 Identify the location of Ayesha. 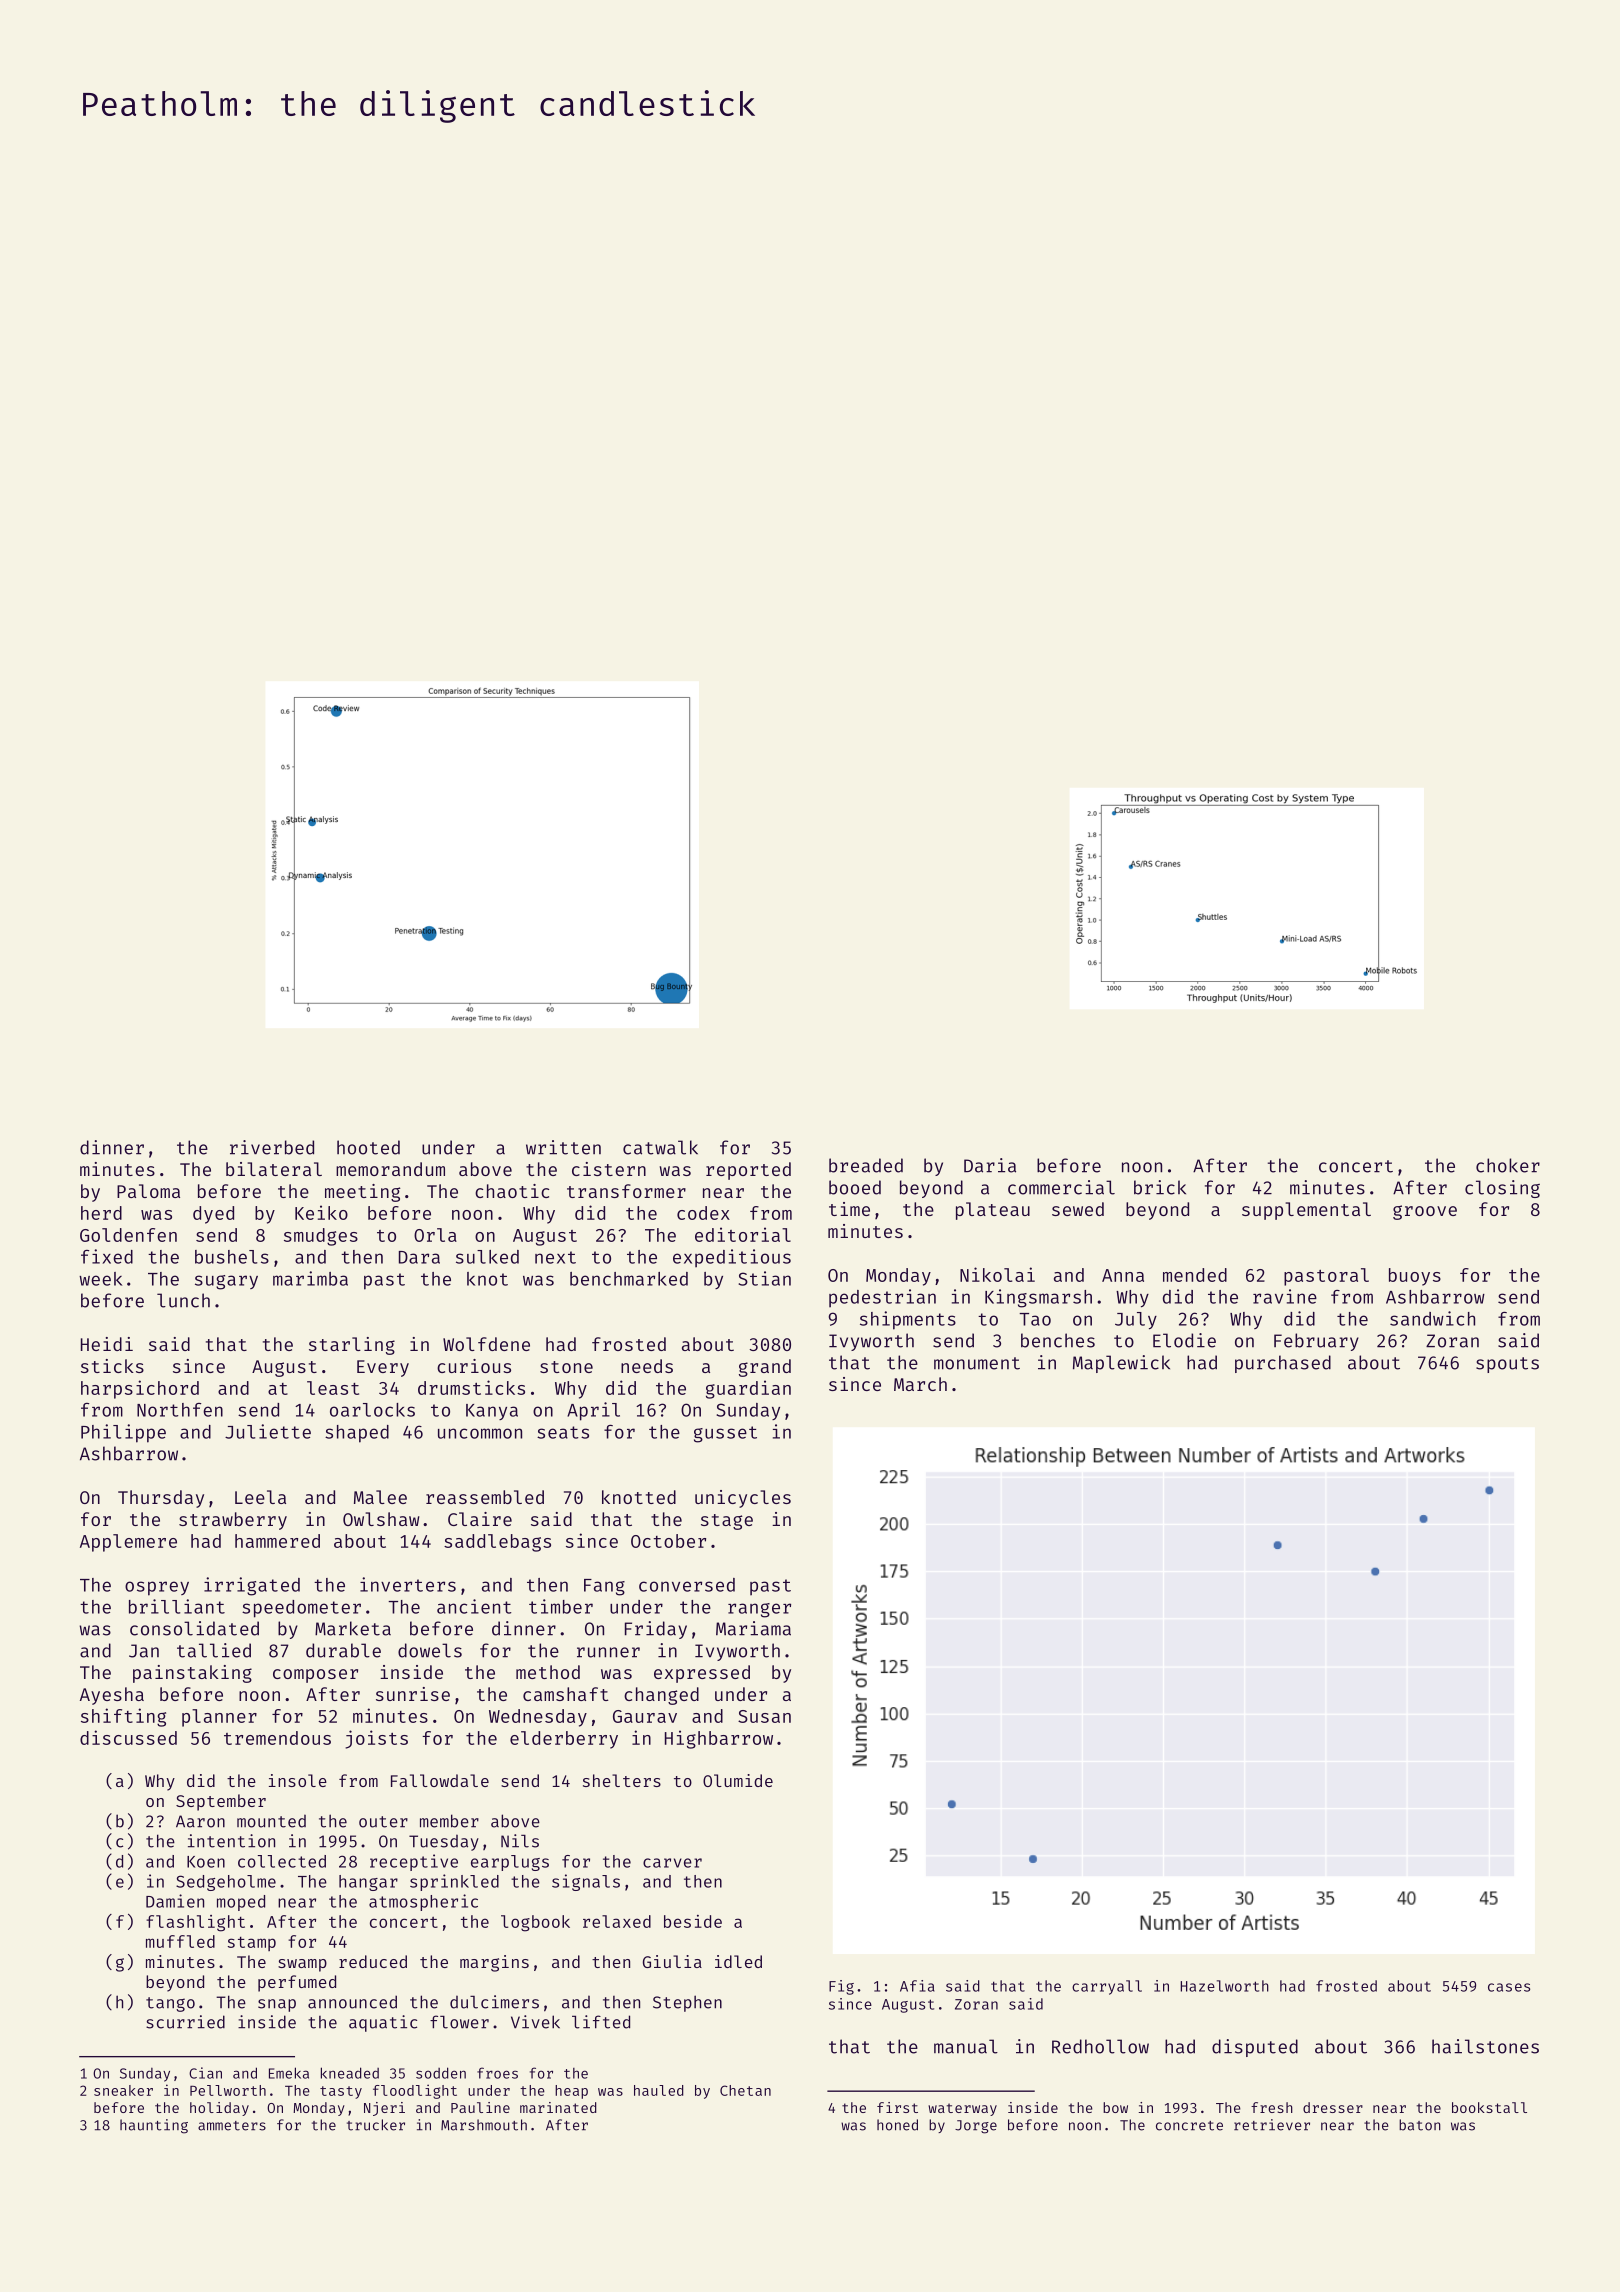
(112, 1696).
